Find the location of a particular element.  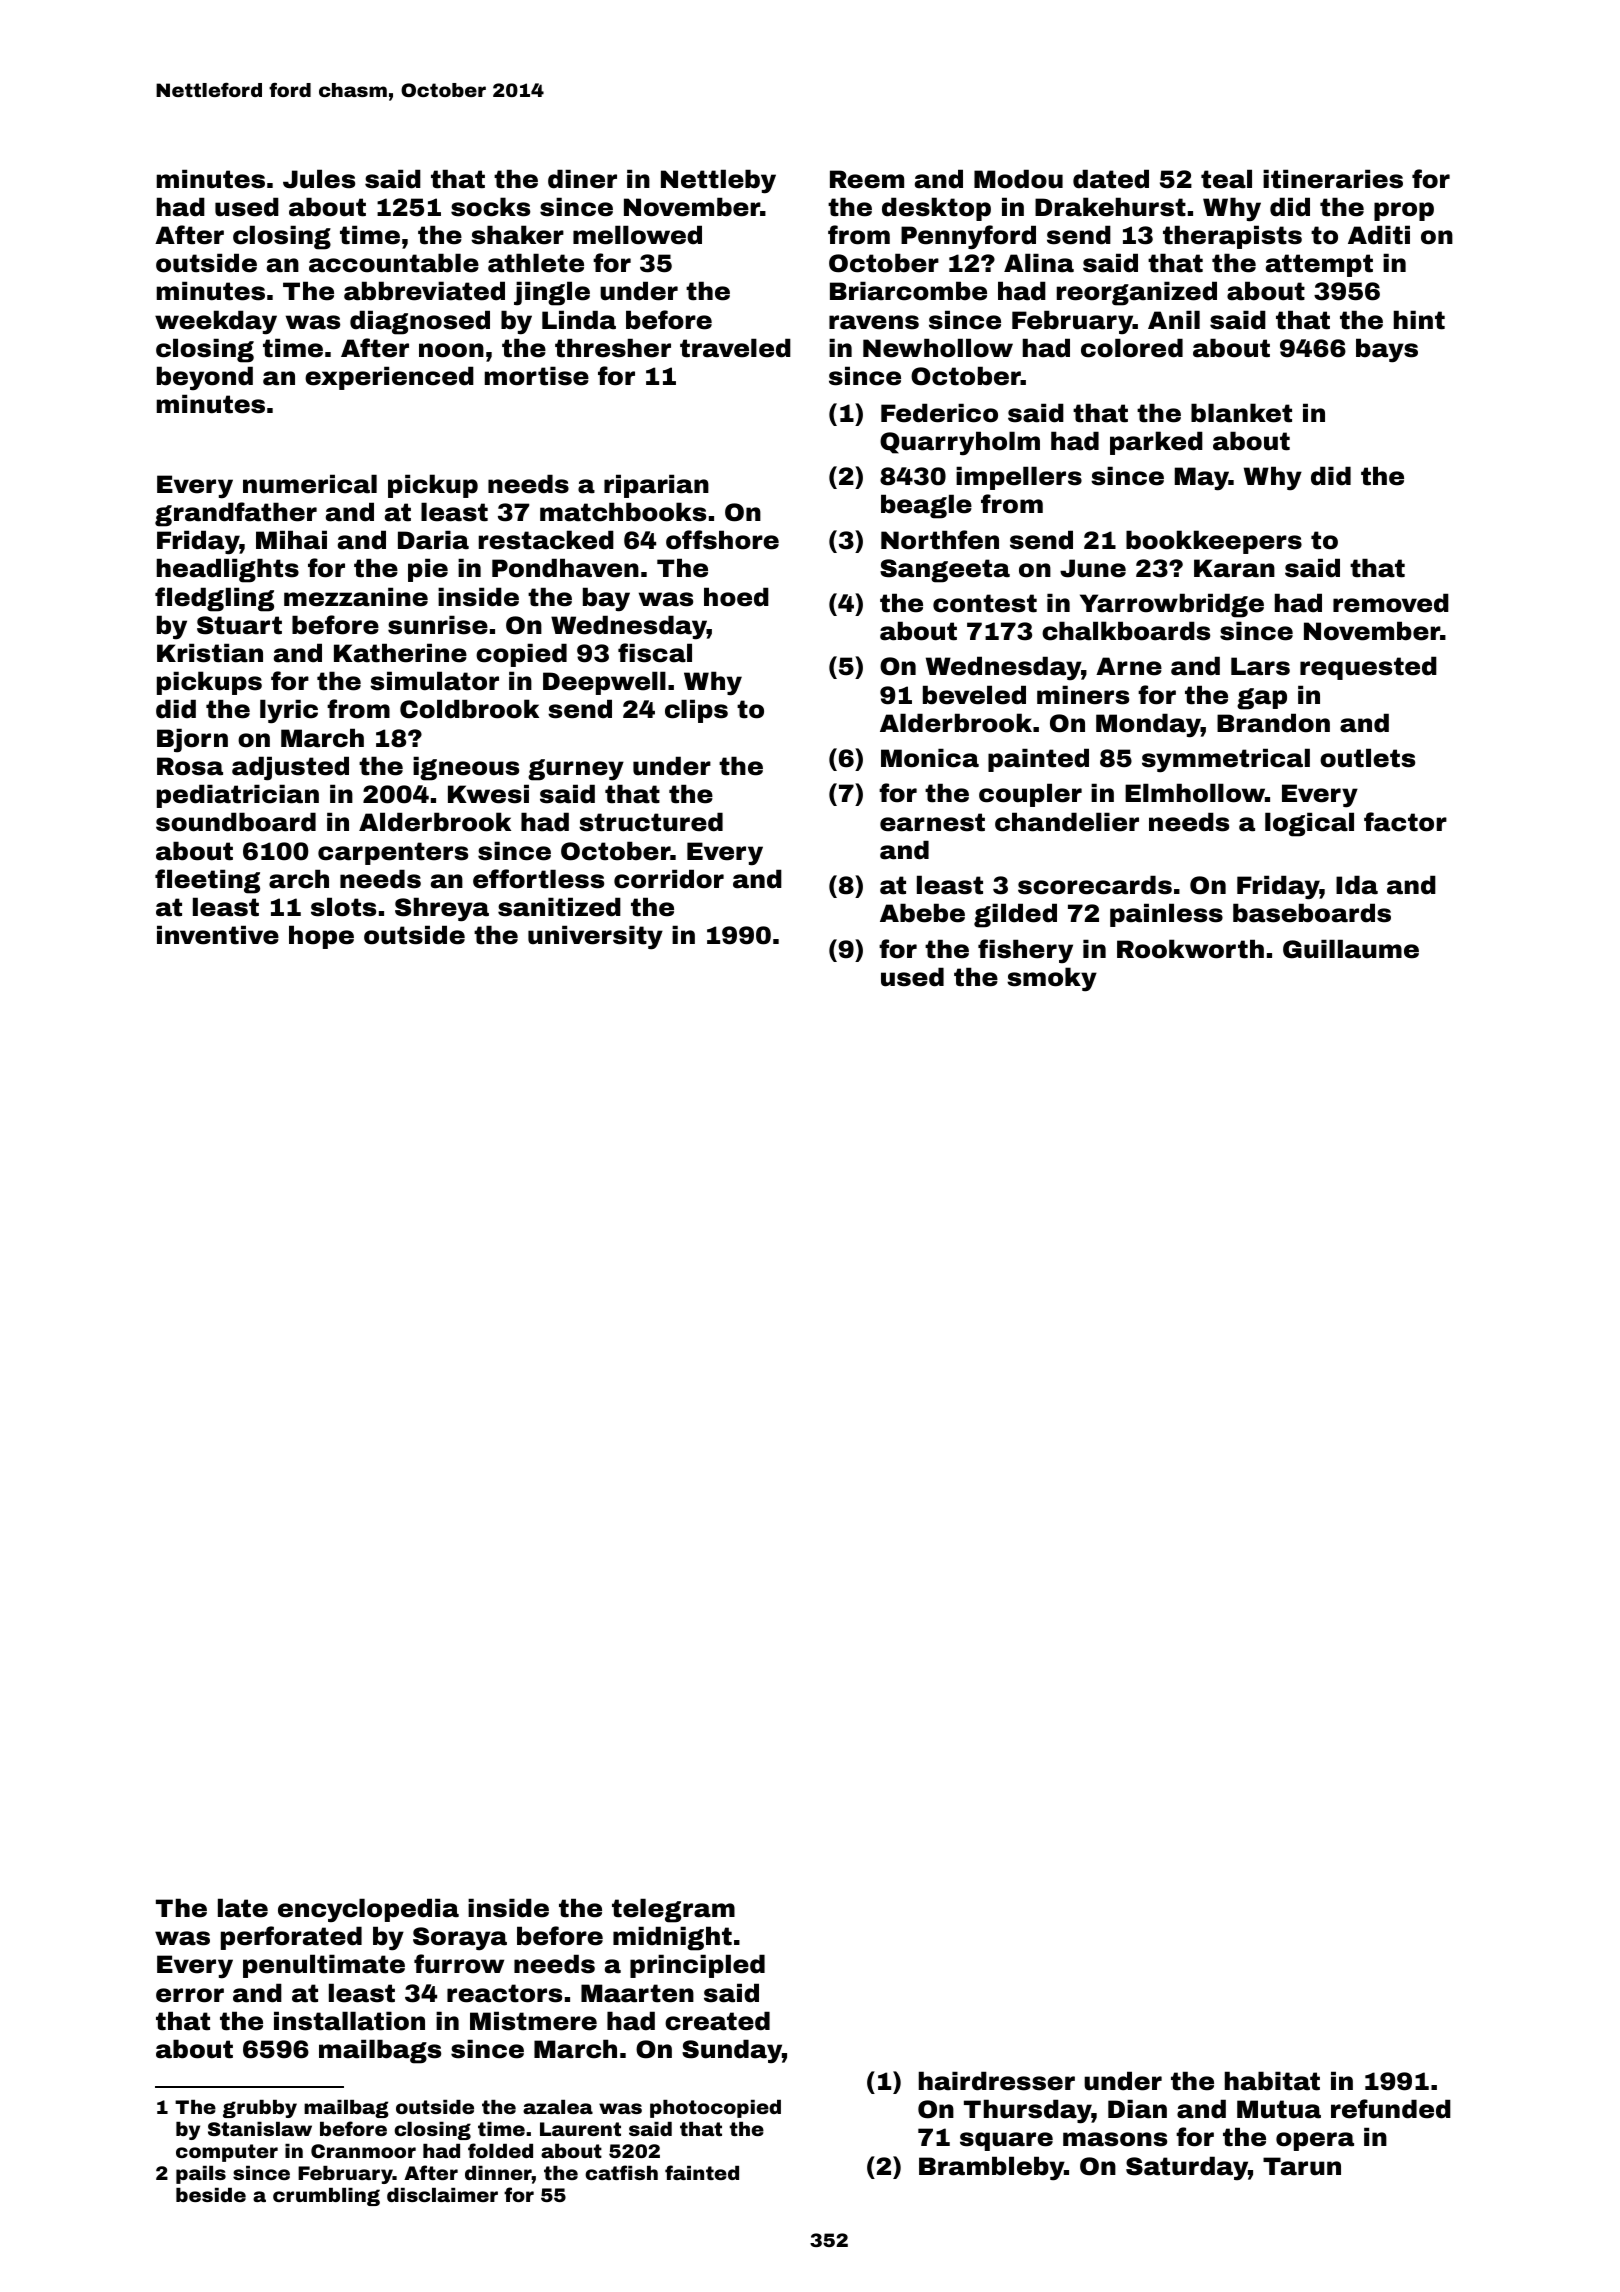

hope is located at coordinates (321, 937).
